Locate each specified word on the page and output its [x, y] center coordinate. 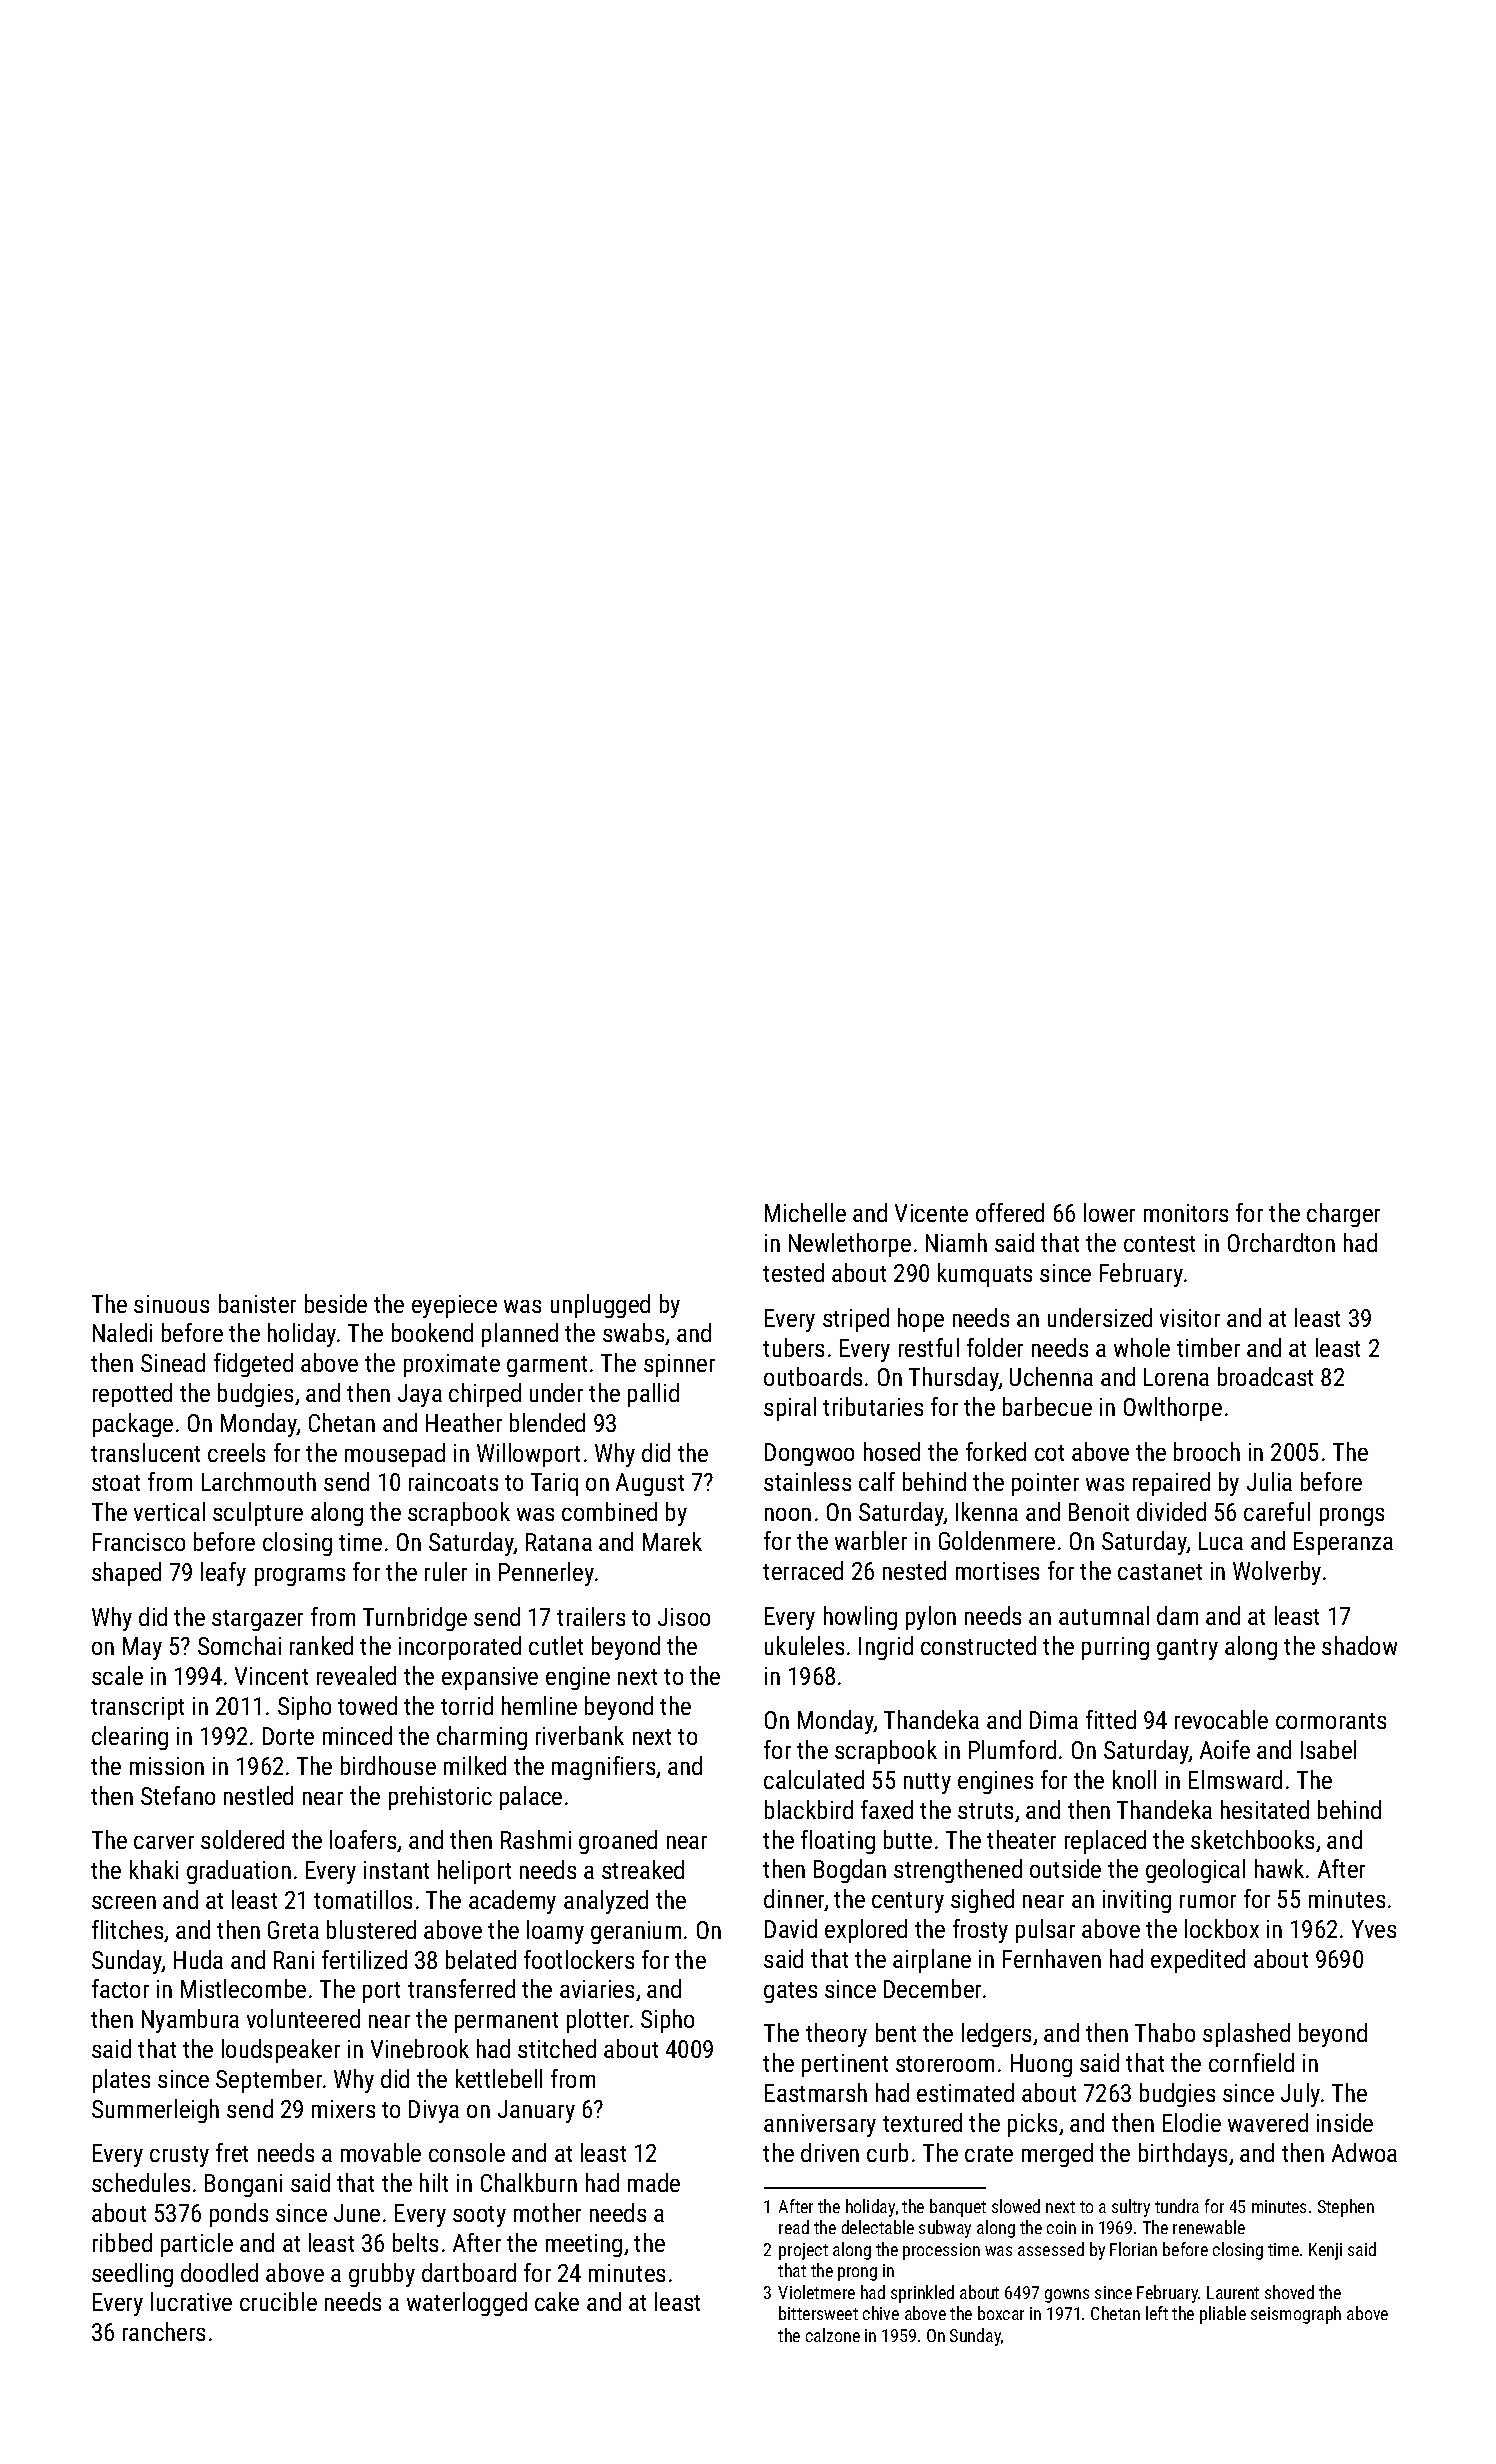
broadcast [1265, 1376]
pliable [1223, 2315]
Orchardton [1281, 1242]
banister [257, 1303]
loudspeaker [281, 2051]
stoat [116, 1483]
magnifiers [603, 1768]
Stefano [178, 1795]
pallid [653, 1395]
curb [887, 2152]
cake [557, 2301]
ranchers [164, 2331]
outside [1065, 1868]
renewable [1209, 2227]
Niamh [956, 1242]
